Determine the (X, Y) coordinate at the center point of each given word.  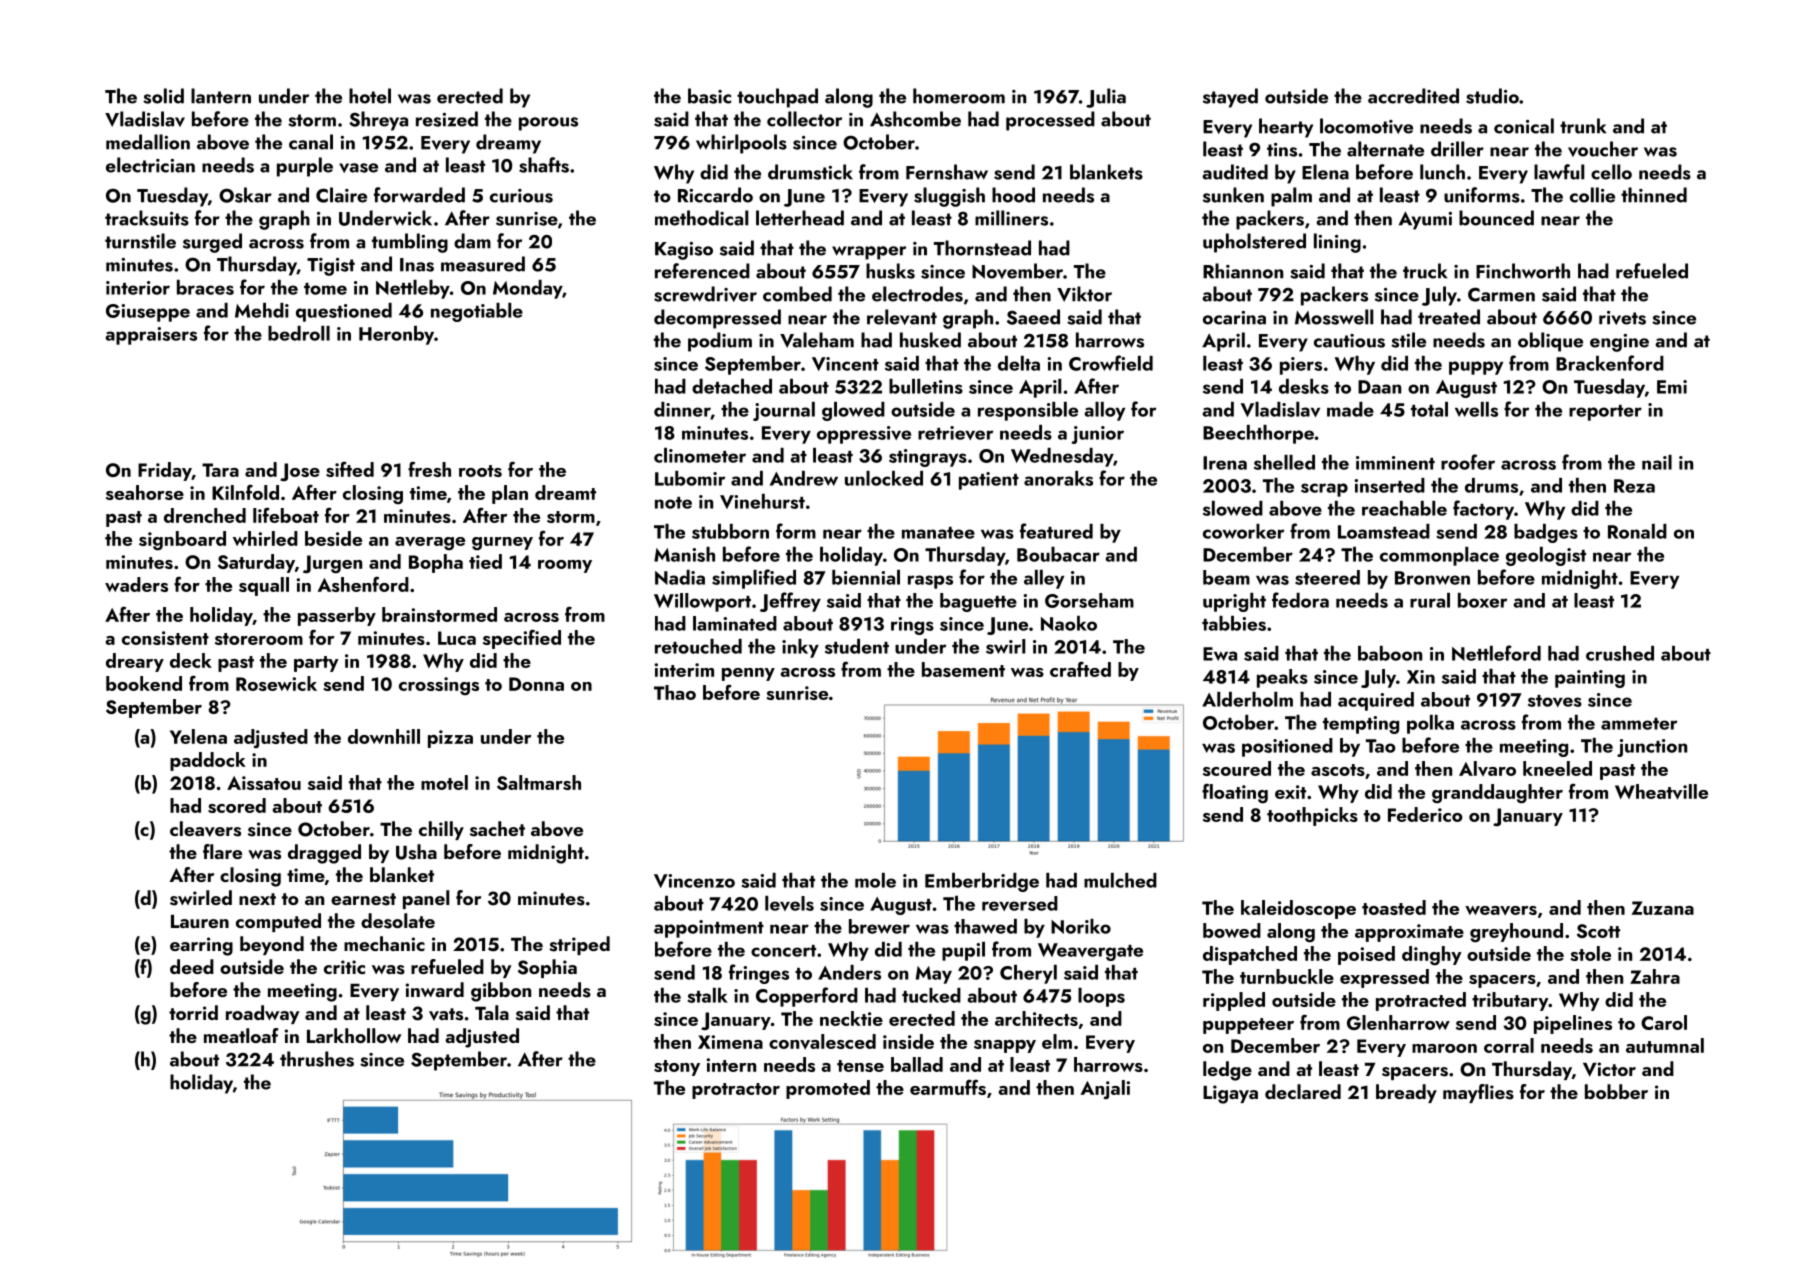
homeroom (959, 96)
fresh (429, 469)
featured (1056, 531)
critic (344, 967)
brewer (879, 926)
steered (1327, 577)
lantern (221, 96)
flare (222, 851)
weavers (1501, 911)
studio (1492, 96)
